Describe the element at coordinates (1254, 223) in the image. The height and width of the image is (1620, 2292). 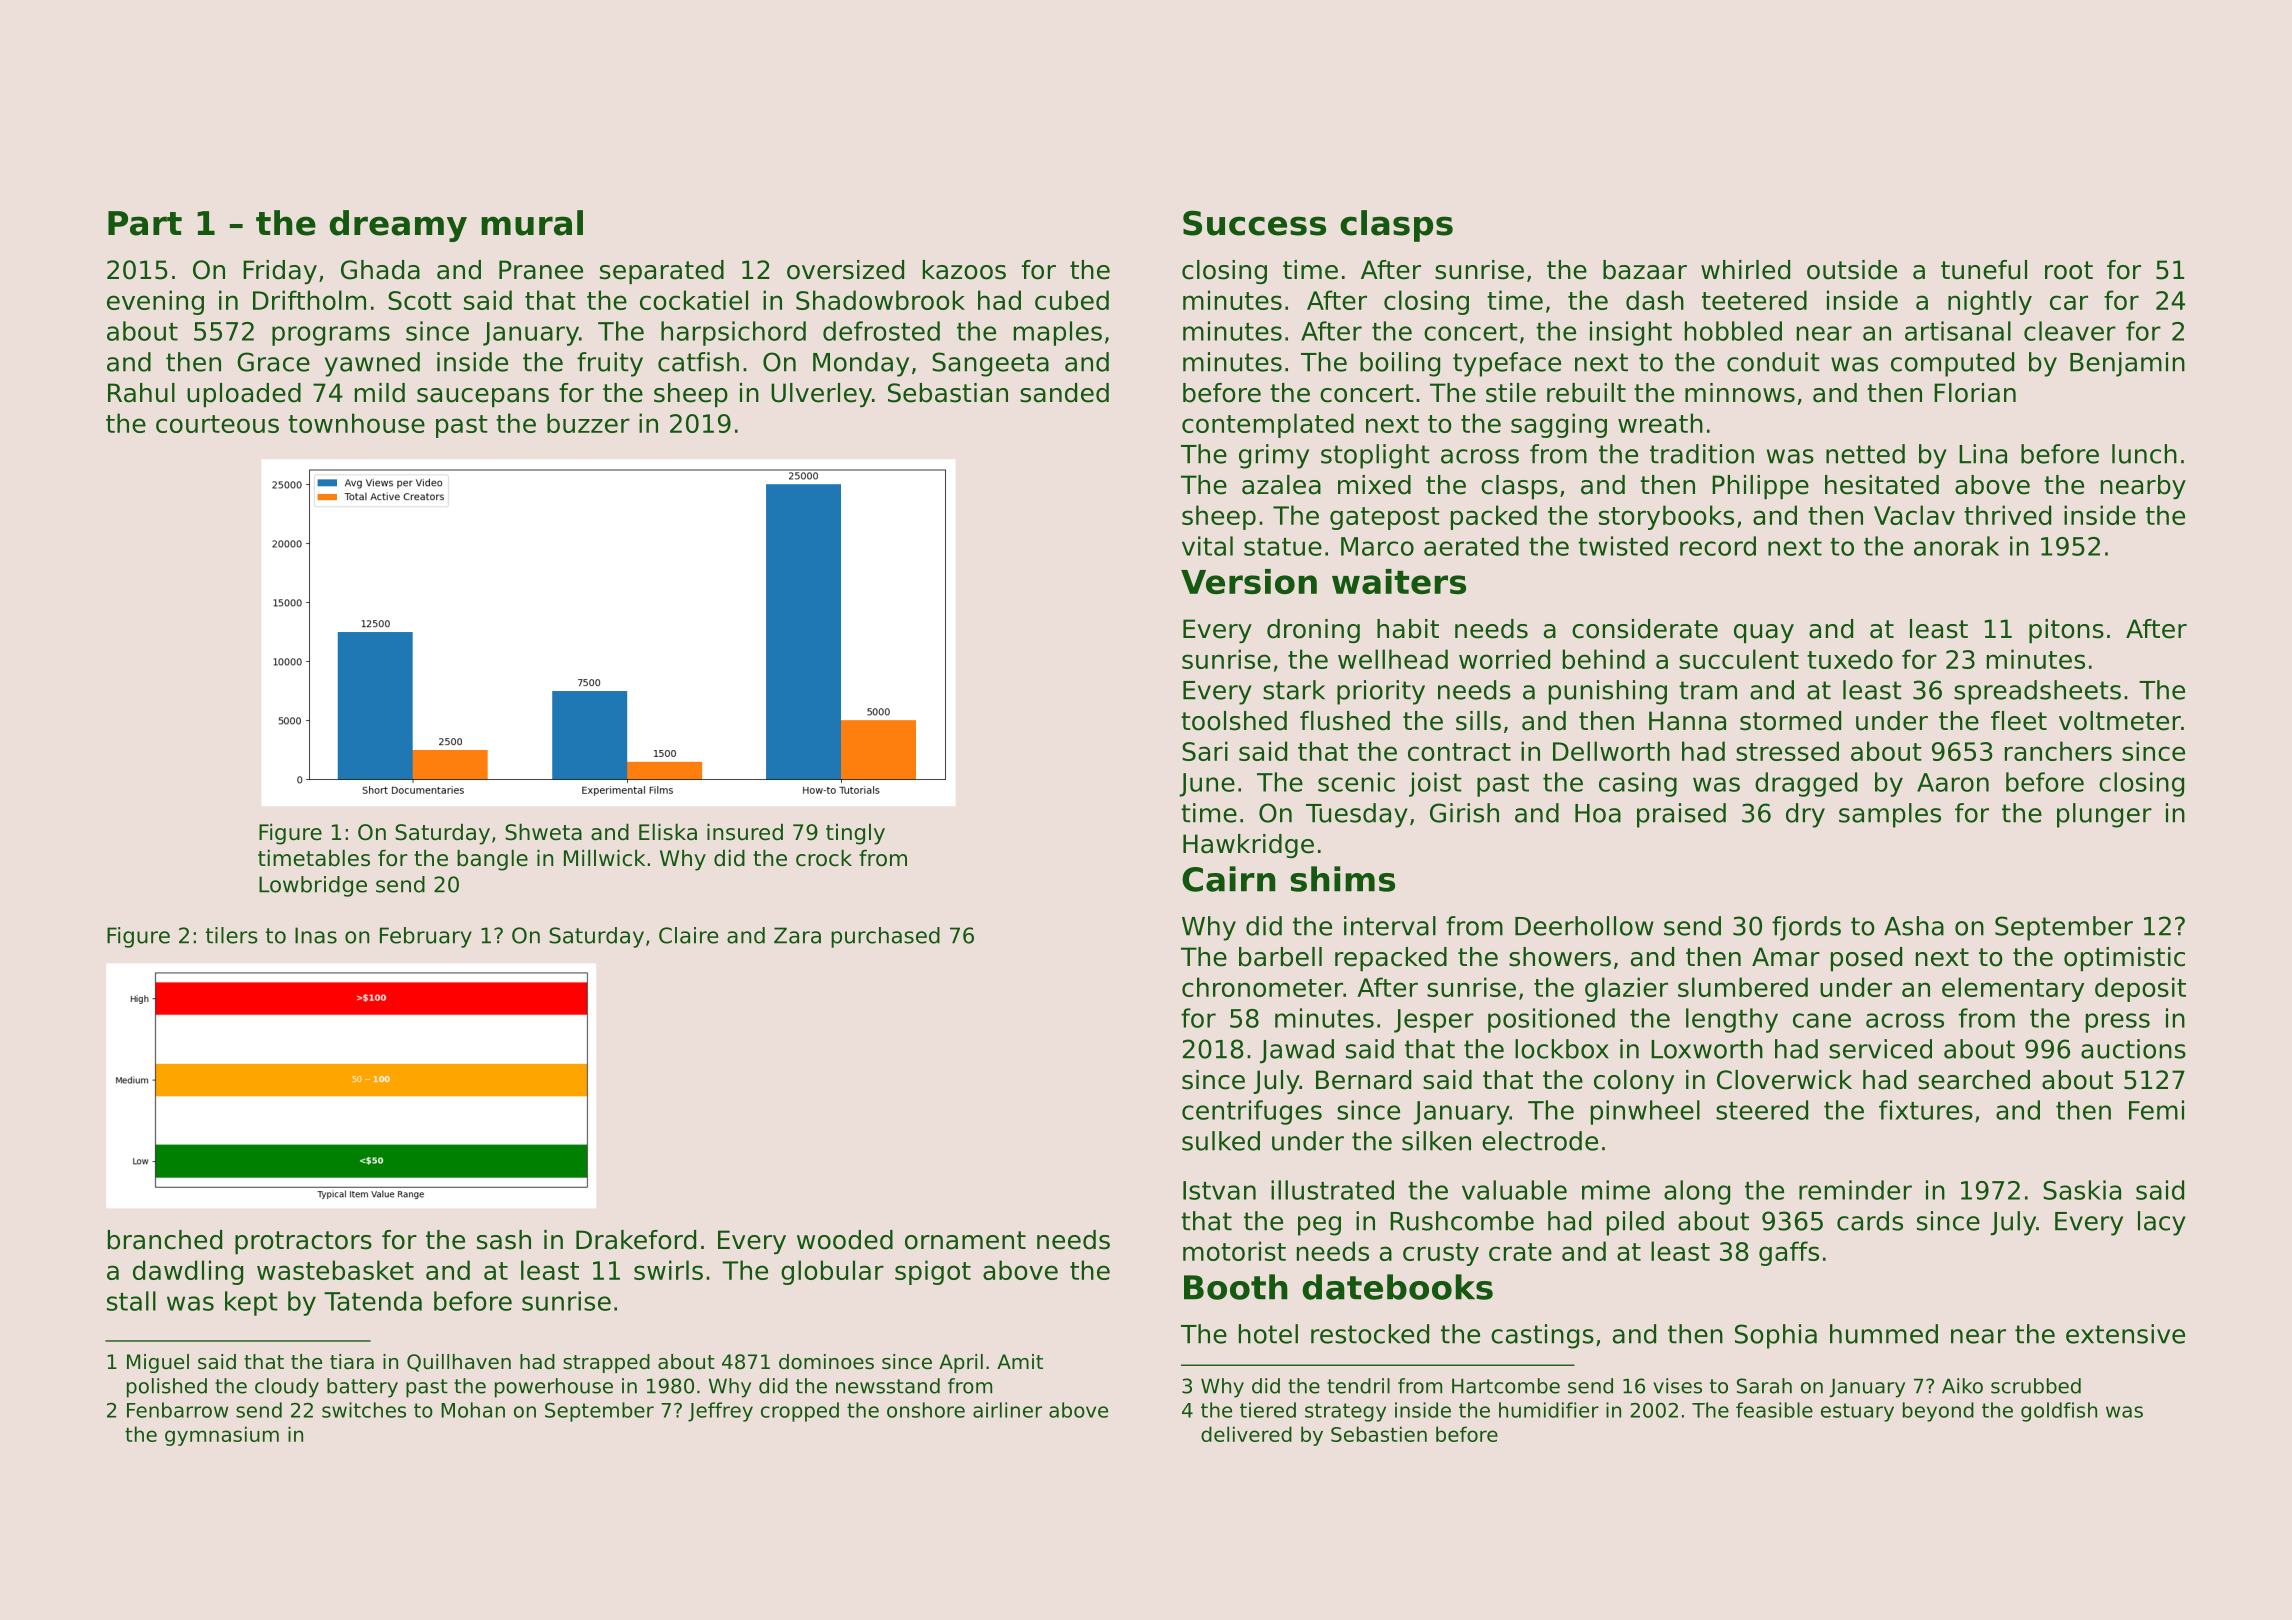
I see `Success` at that location.
